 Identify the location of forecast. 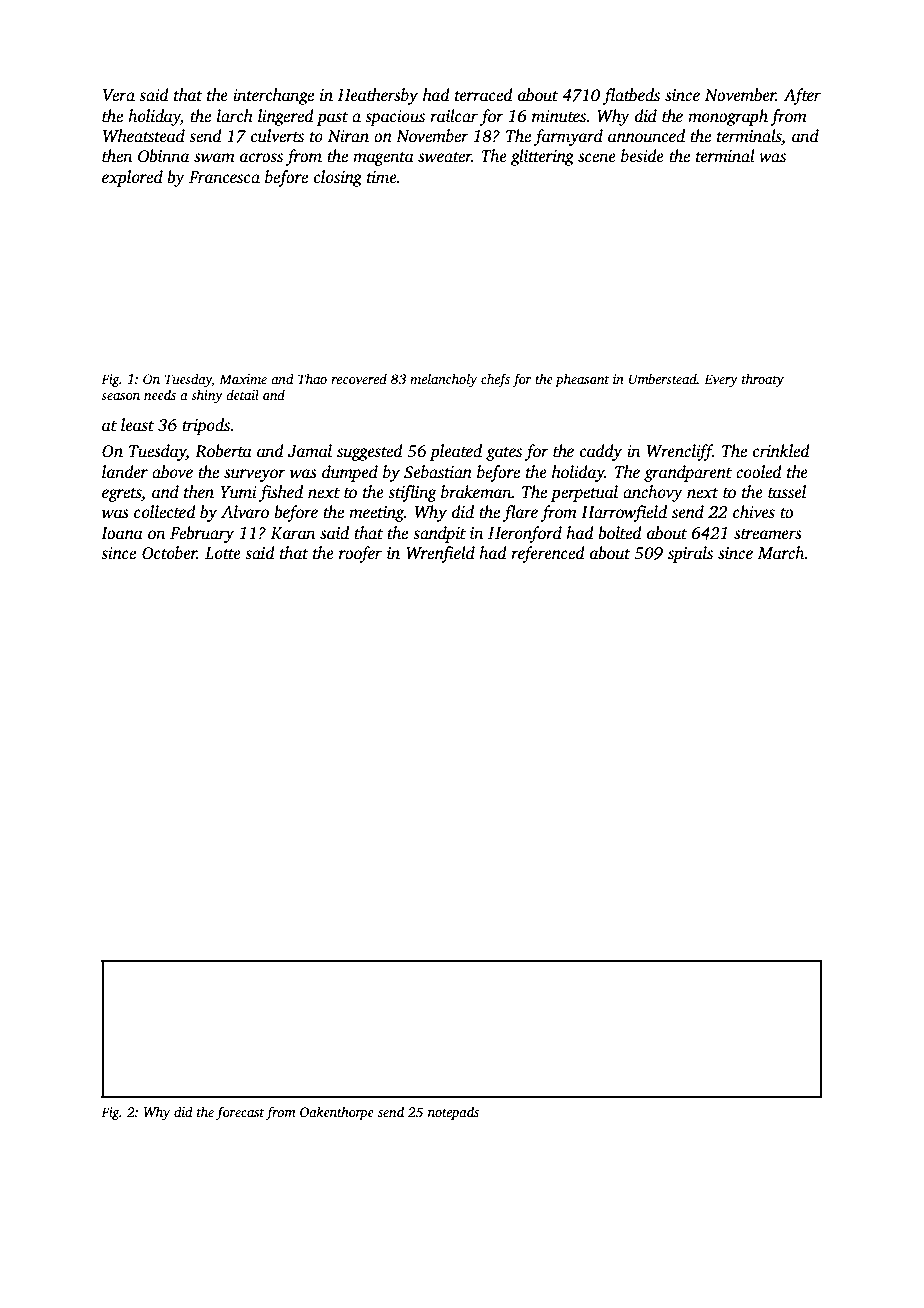
(240, 1113).
